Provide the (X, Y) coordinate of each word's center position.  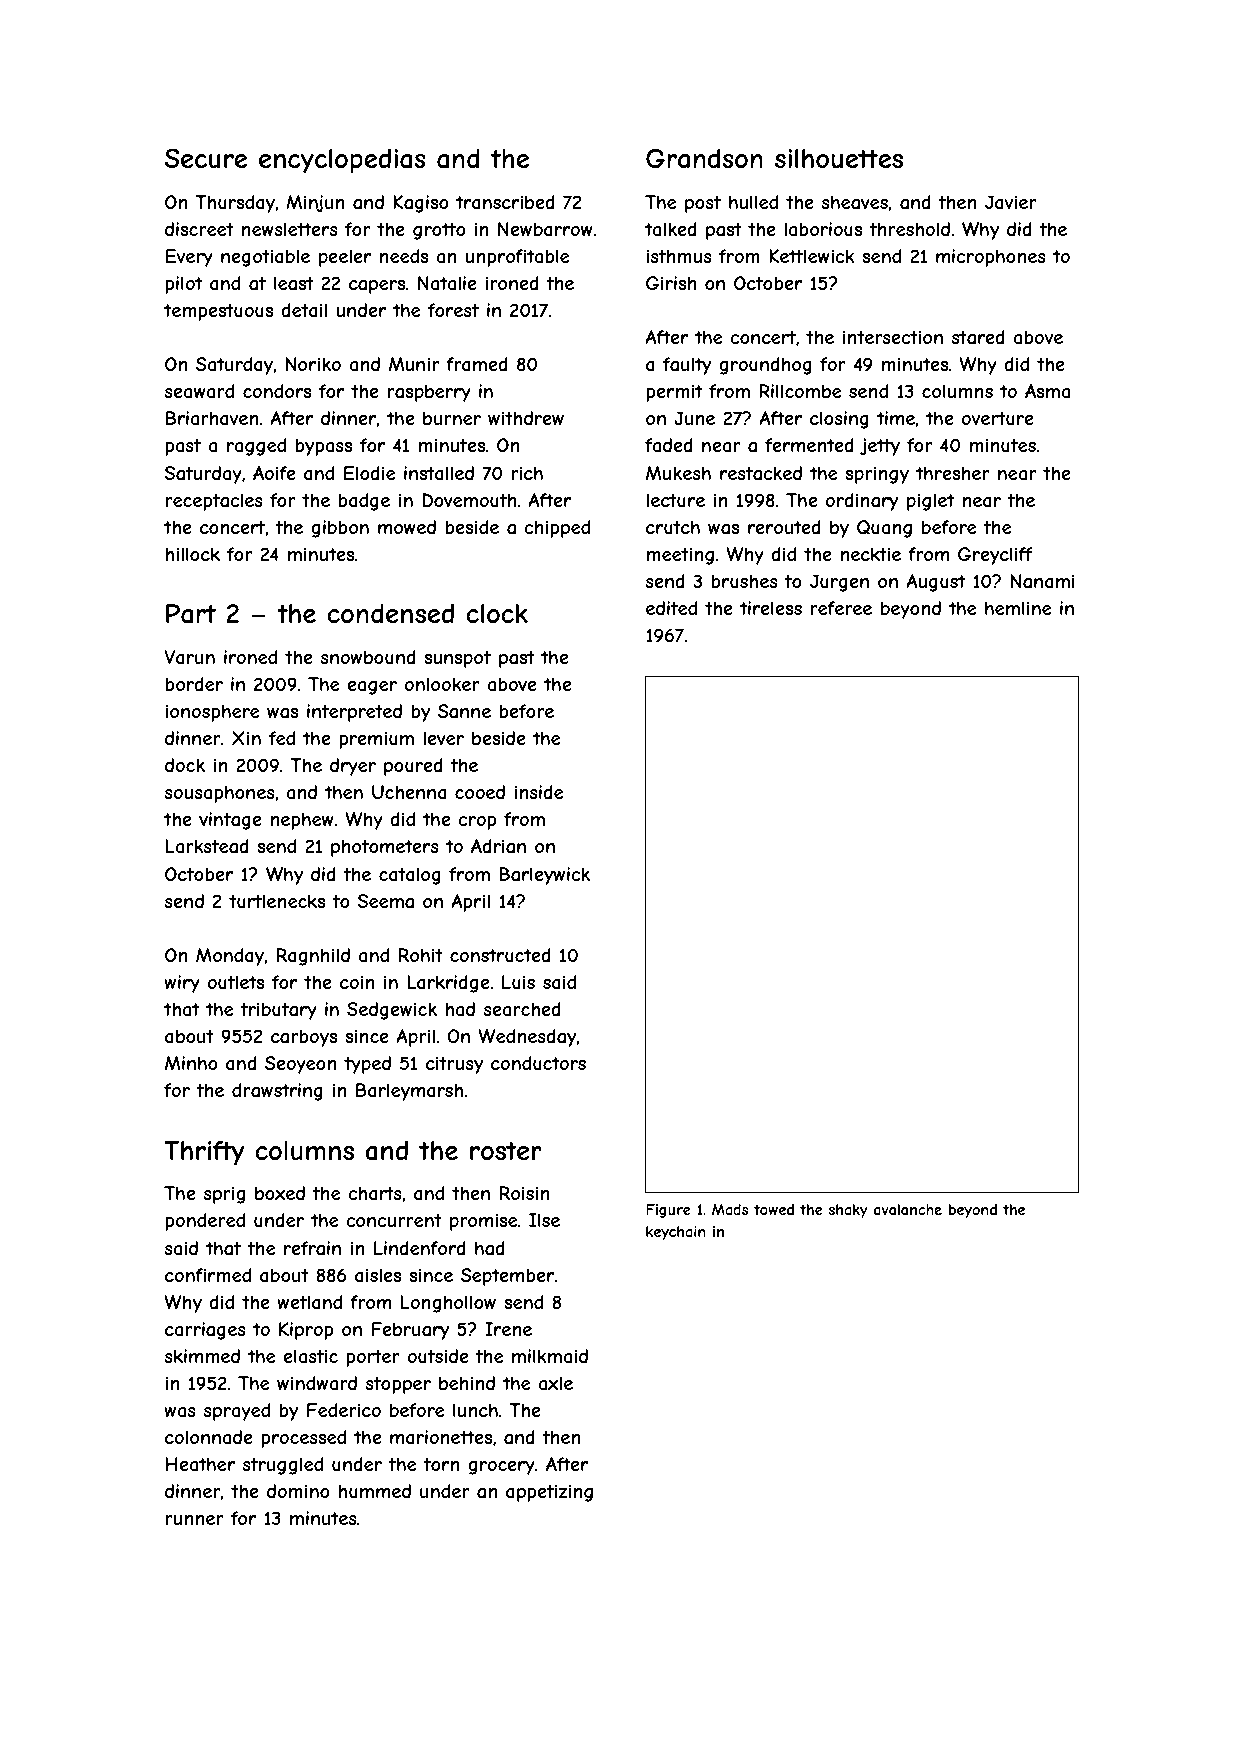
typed (367, 1065)
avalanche (908, 1209)
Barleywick (544, 876)
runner (194, 1520)
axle (555, 1383)
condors (277, 391)
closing (839, 420)
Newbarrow (545, 229)
